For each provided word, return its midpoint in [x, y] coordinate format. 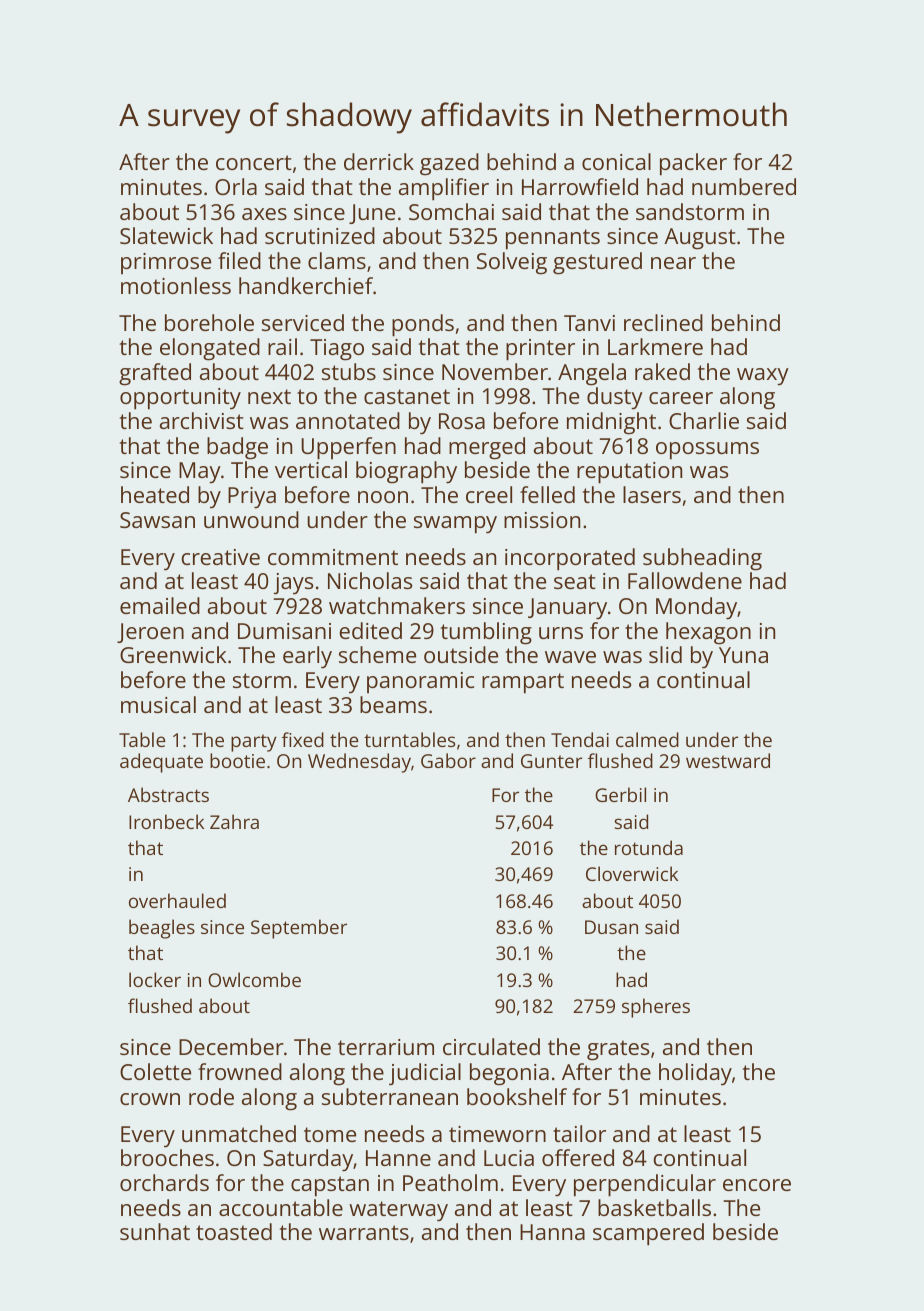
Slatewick [166, 235]
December [231, 1046]
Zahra [234, 821]
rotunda [649, 847]
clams [337, 260]
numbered [744, 186]
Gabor [448, 760]
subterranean [390, 1096]
